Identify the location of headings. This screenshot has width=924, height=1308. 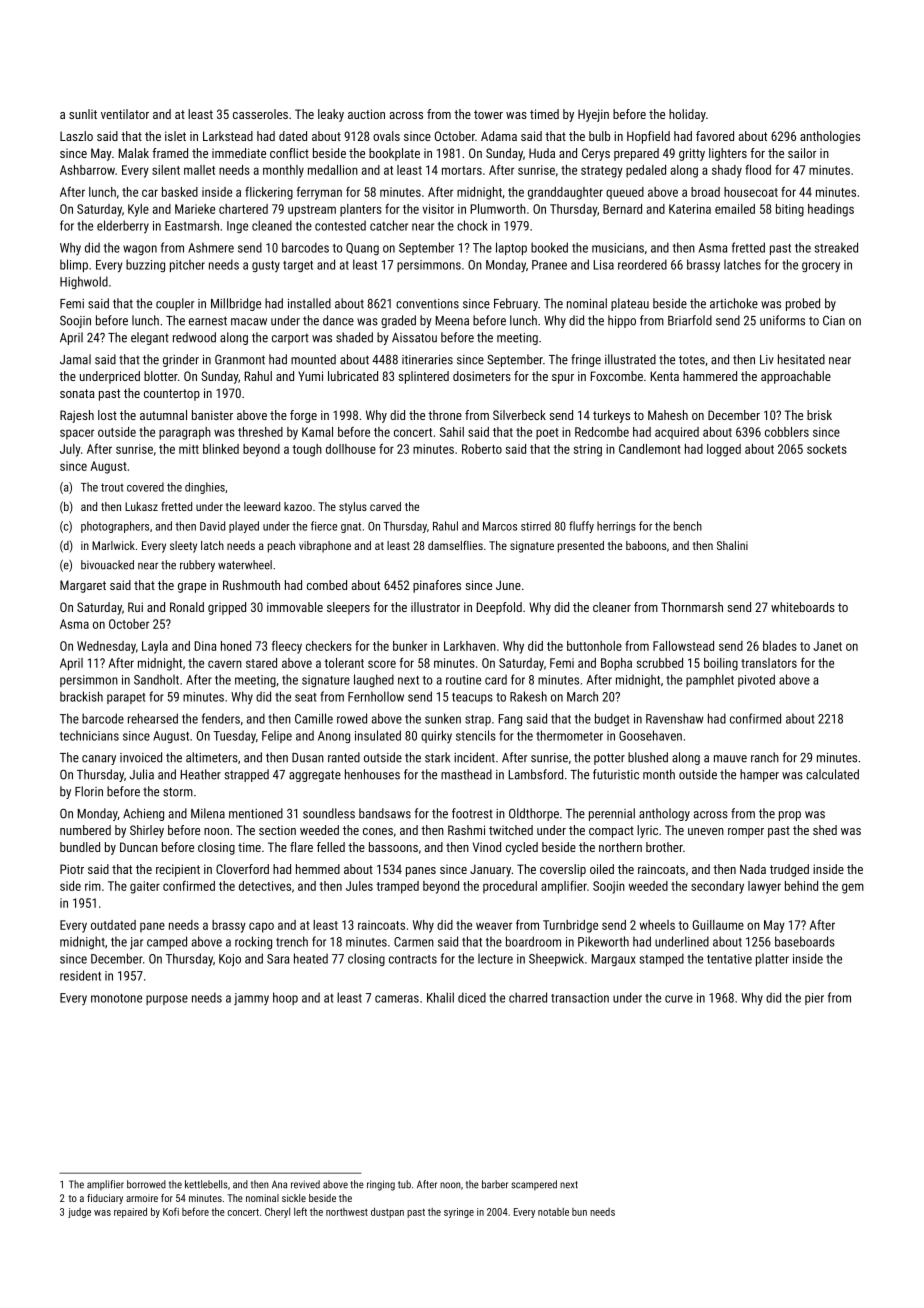
(831, 210).
